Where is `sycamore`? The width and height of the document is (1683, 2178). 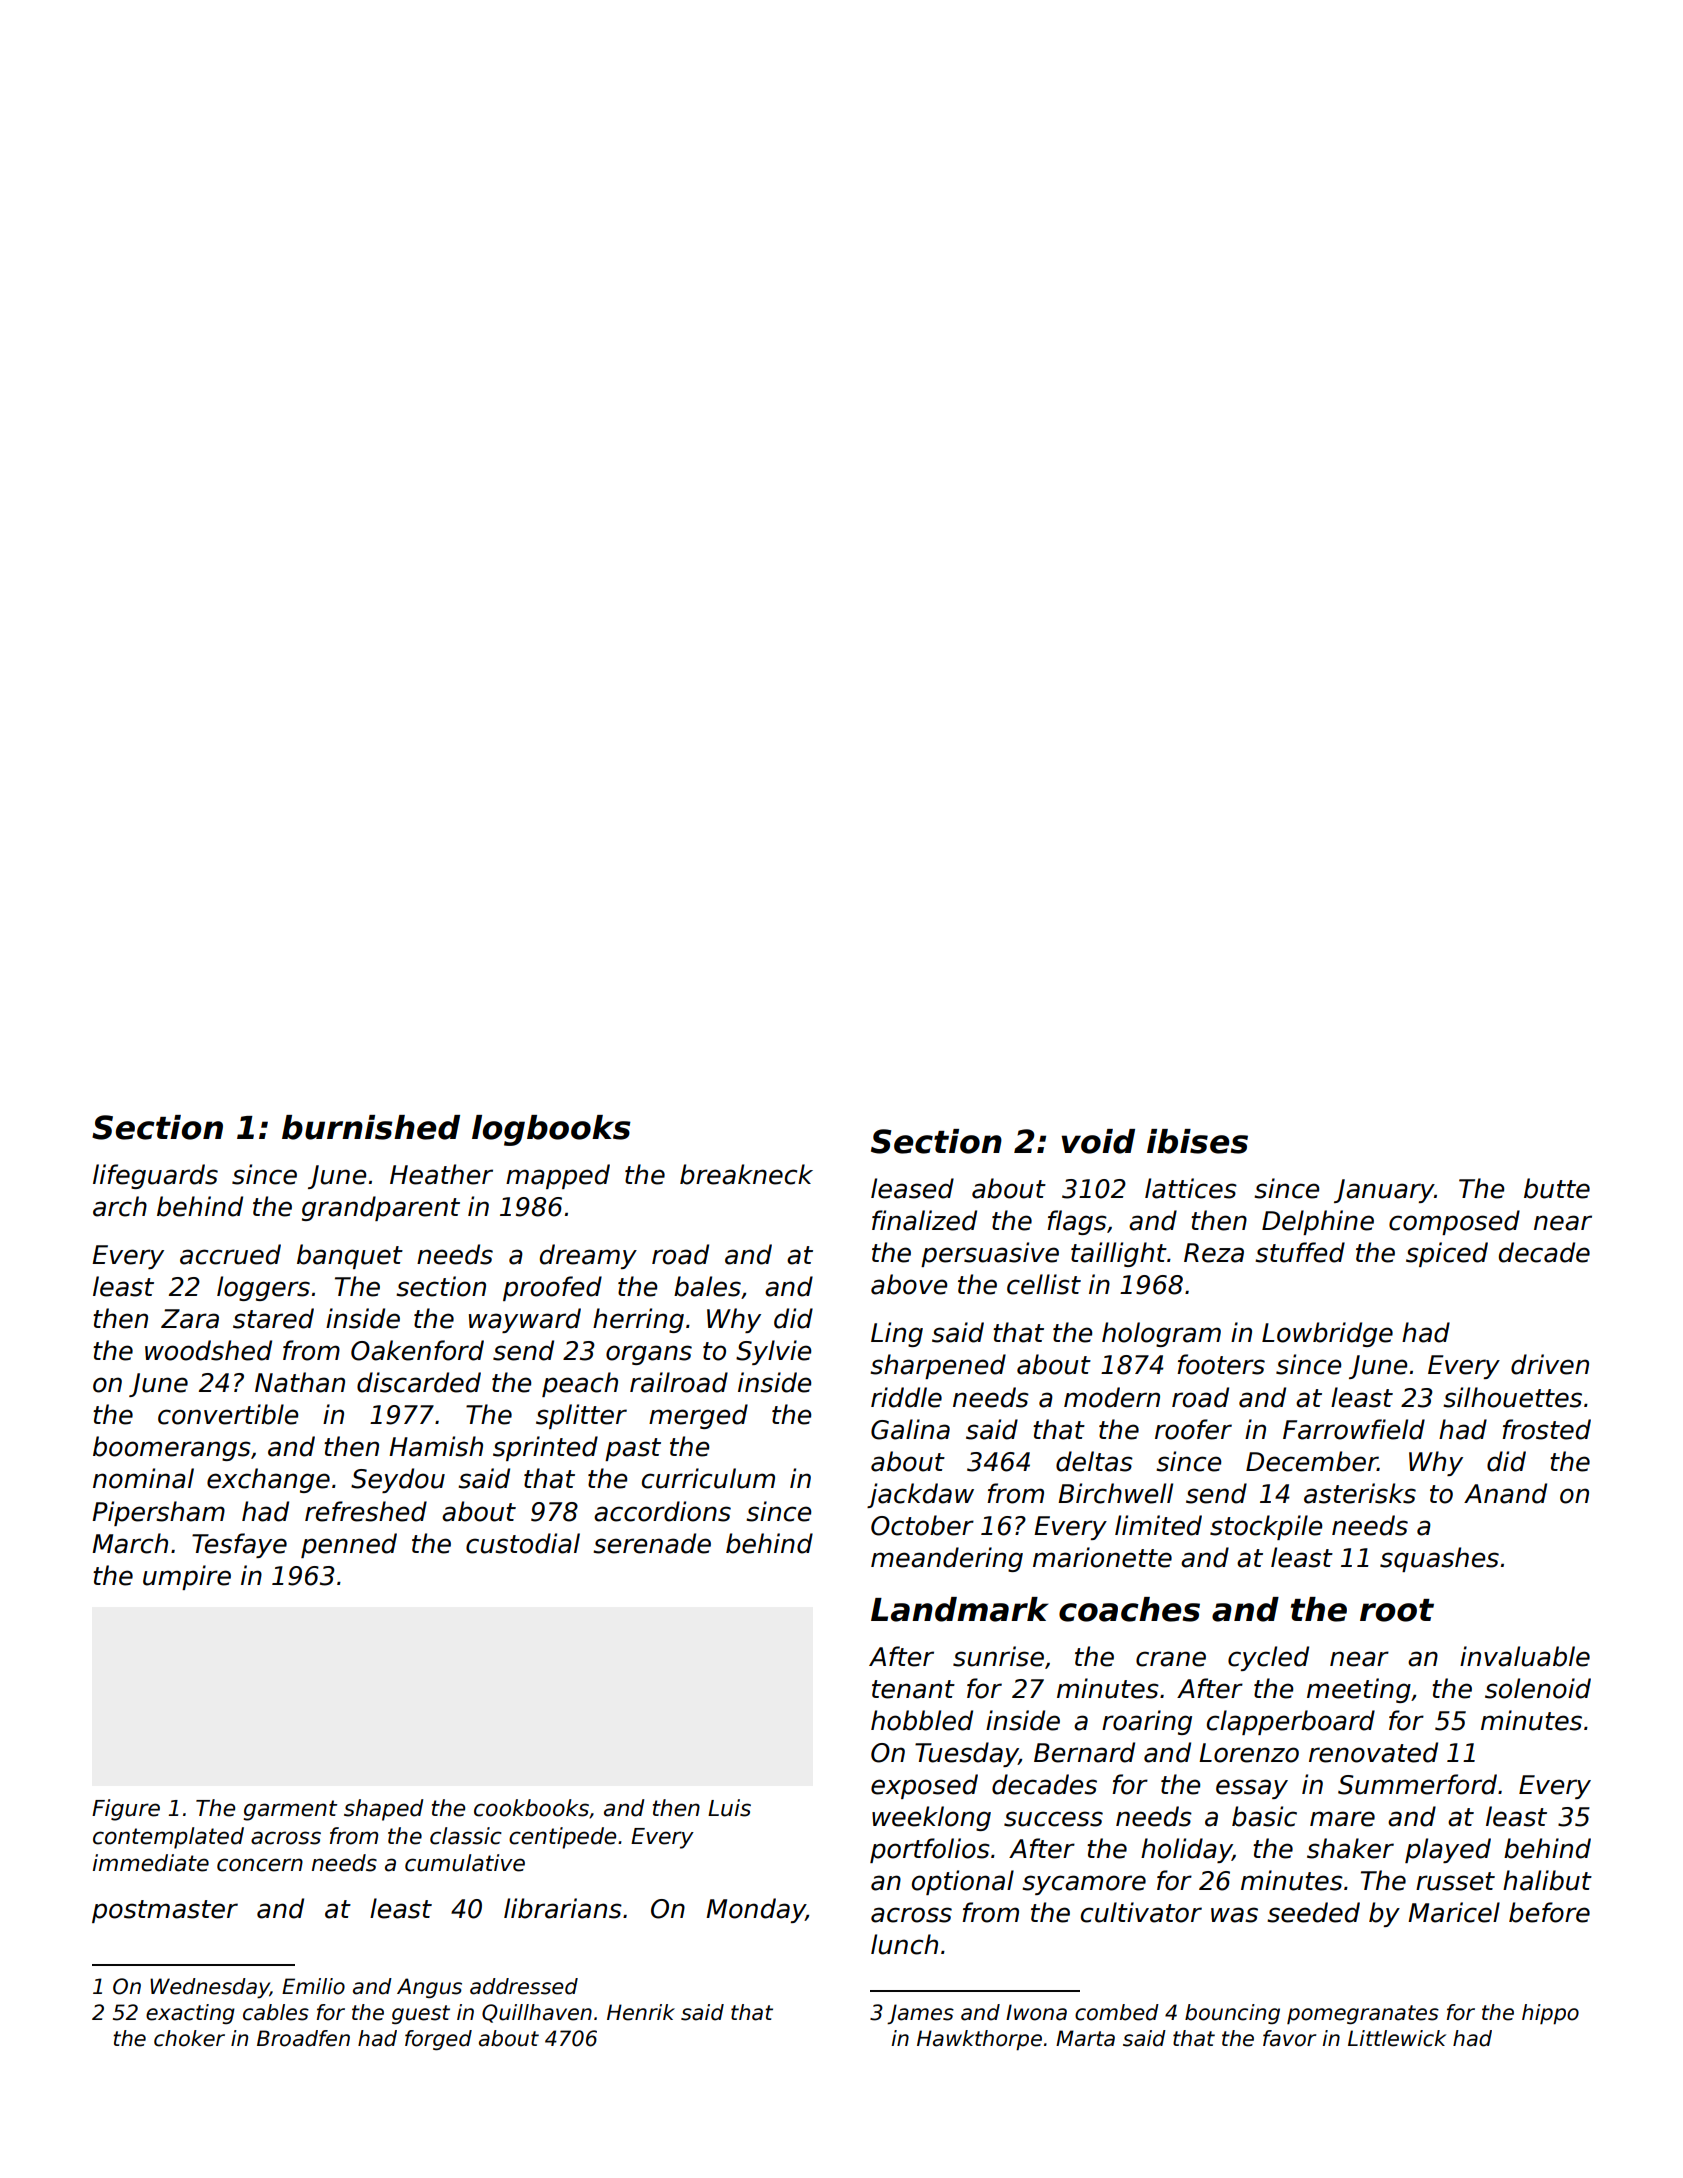 sycamore is located at coordinates (1084, 1885).
